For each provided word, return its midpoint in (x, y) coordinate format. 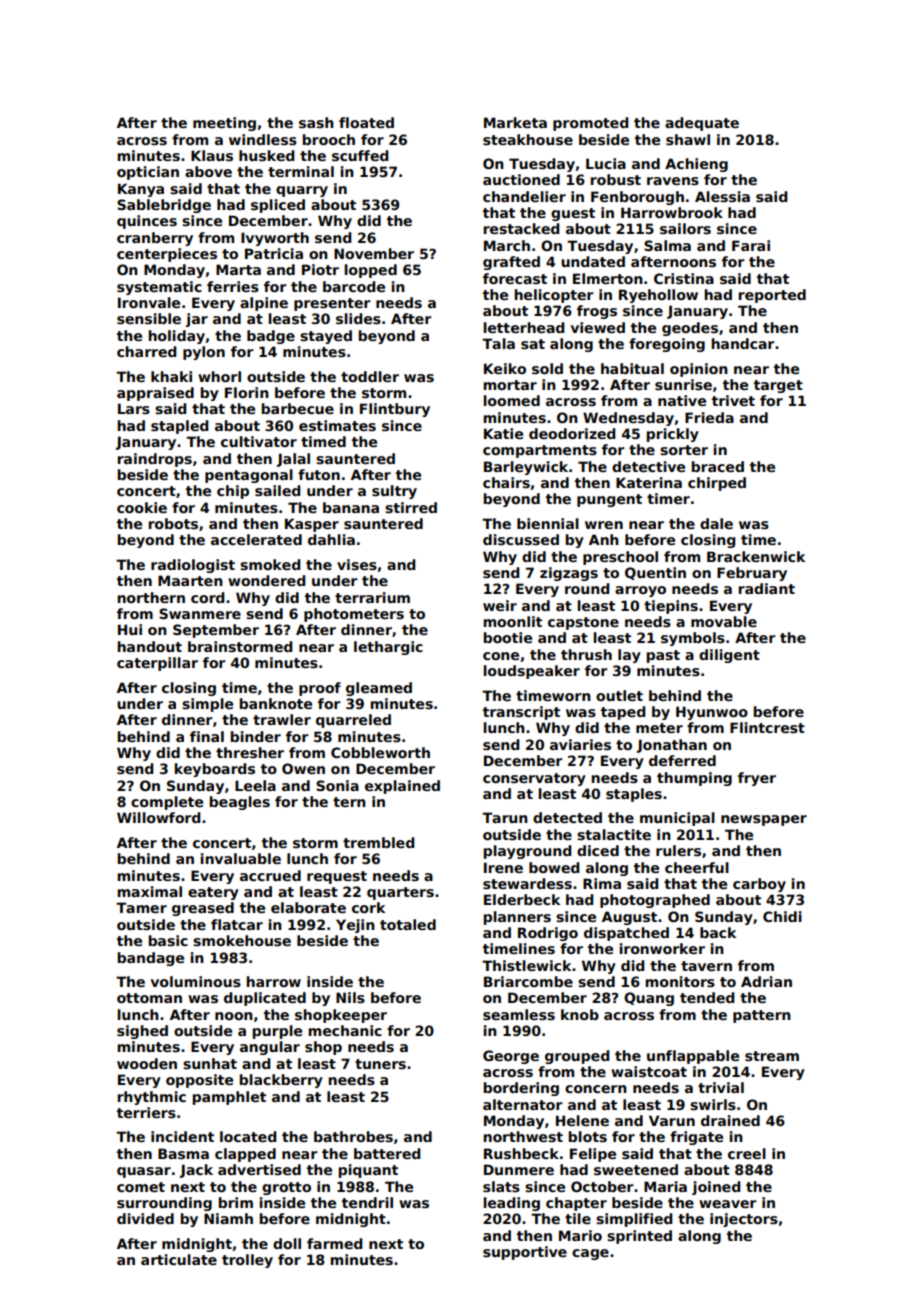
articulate (179, 1259)
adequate (702, 124)
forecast (515, 278)
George (511, 1057)
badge (271, 337)
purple (277, 1032)
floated (366, 122)
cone (501, 656)
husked (267, 155)
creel (747, 1153)
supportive (525, 1253)
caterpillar (157, 664)
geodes (690, 329)
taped (623, 713)
